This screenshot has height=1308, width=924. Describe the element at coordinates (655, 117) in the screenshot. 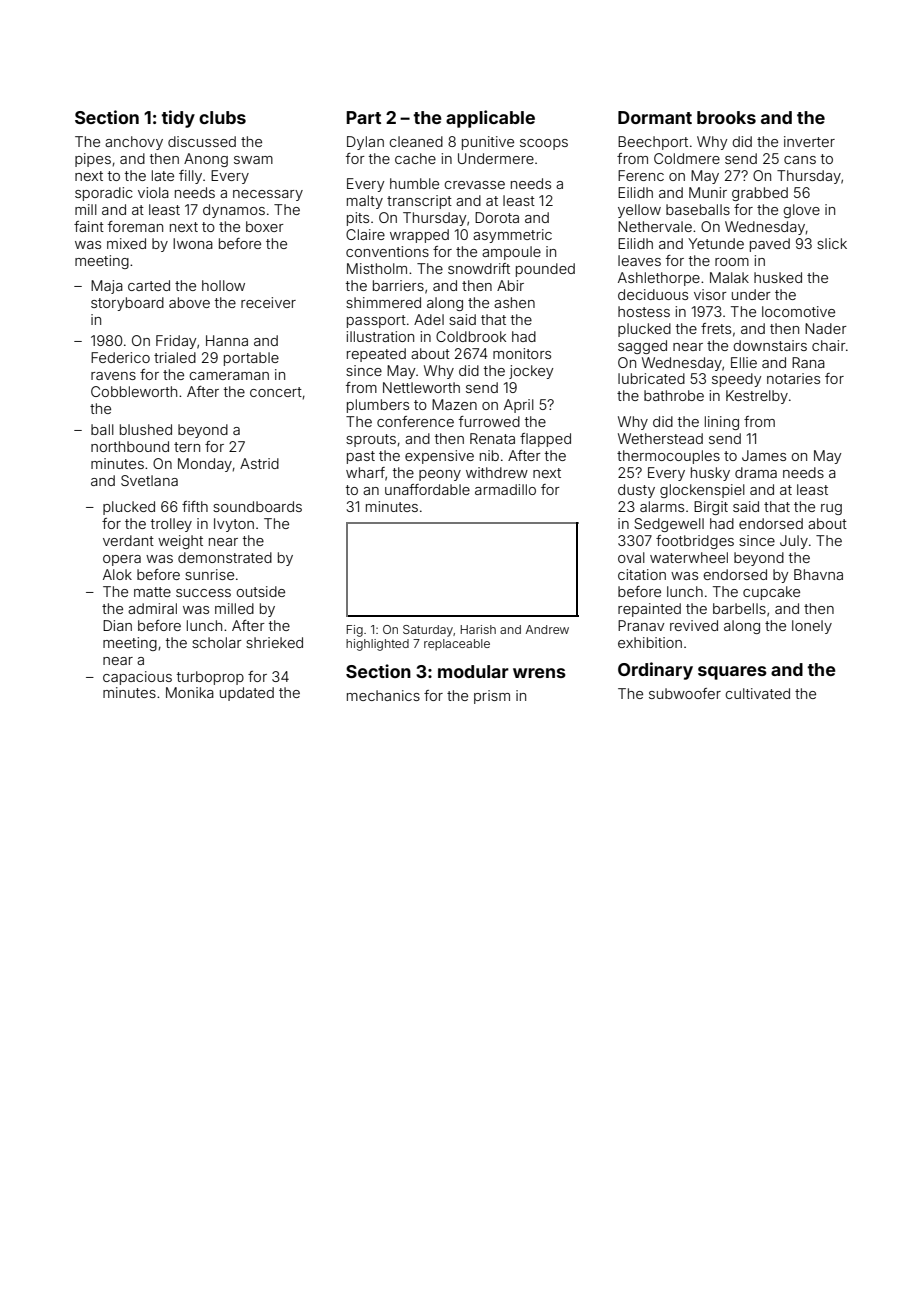

I see `Dormant` at that location.
